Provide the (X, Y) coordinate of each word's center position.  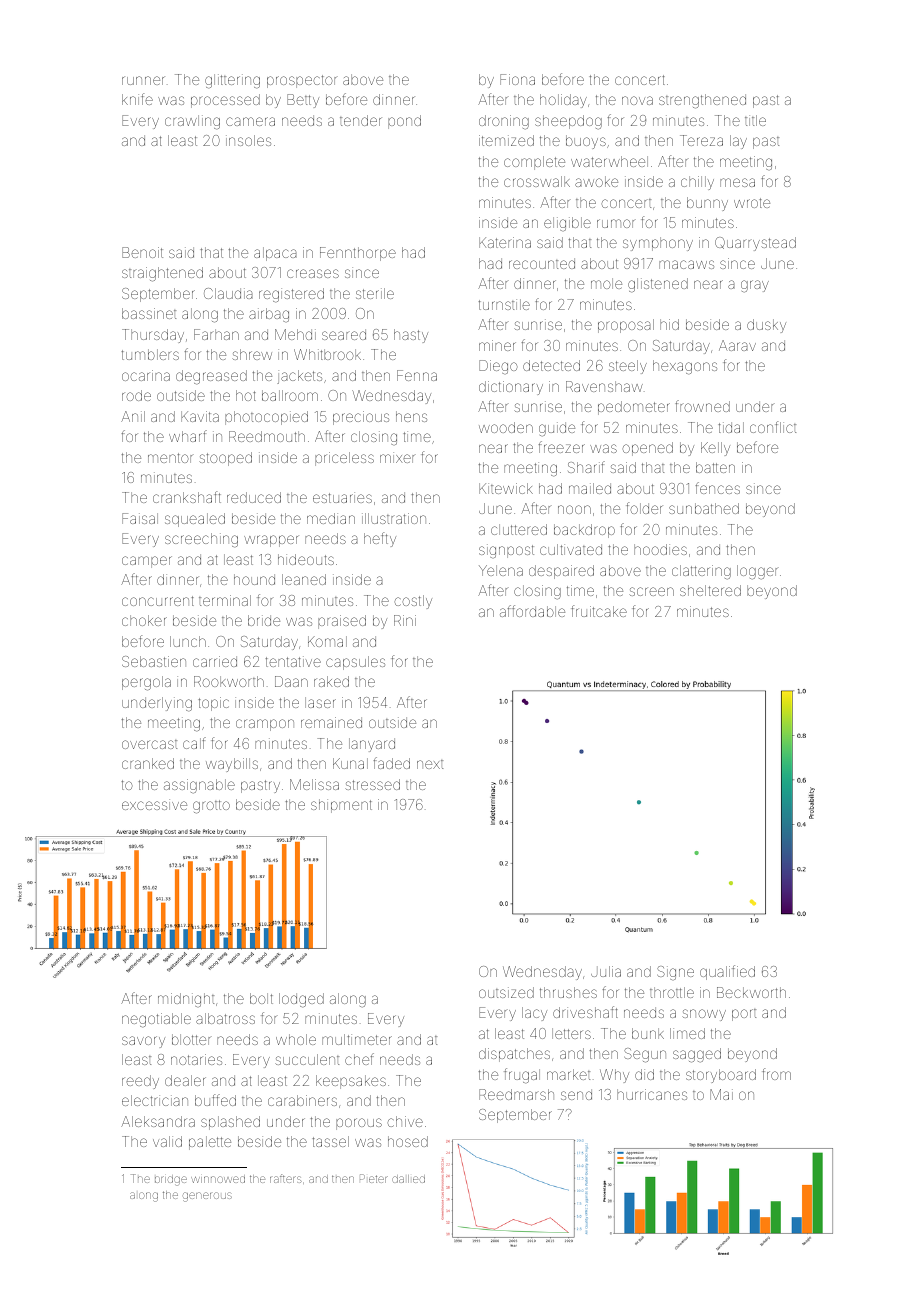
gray (755, 286)
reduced (254, 497)
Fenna (417, 375)
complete (534, 163)
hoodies (660, 549)
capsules (355, 663)
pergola (146, 683)
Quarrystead (755, 244)
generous (207, 1197)
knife (137, 99)
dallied (408, 1179)
